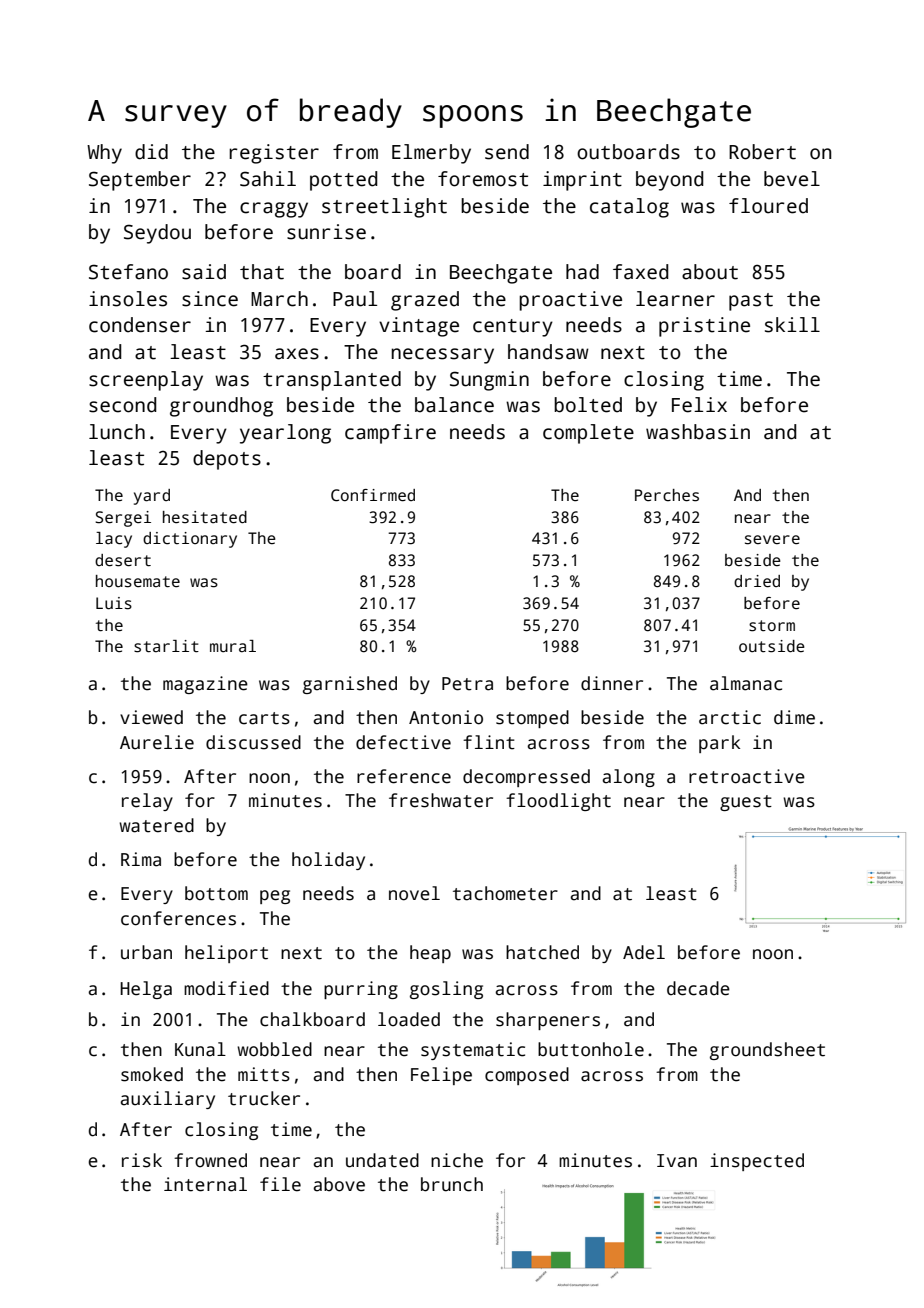 This image has width=924, height=1308. Describe the element at coordinates (746, 803) in the image. I see `guest` at that location.
